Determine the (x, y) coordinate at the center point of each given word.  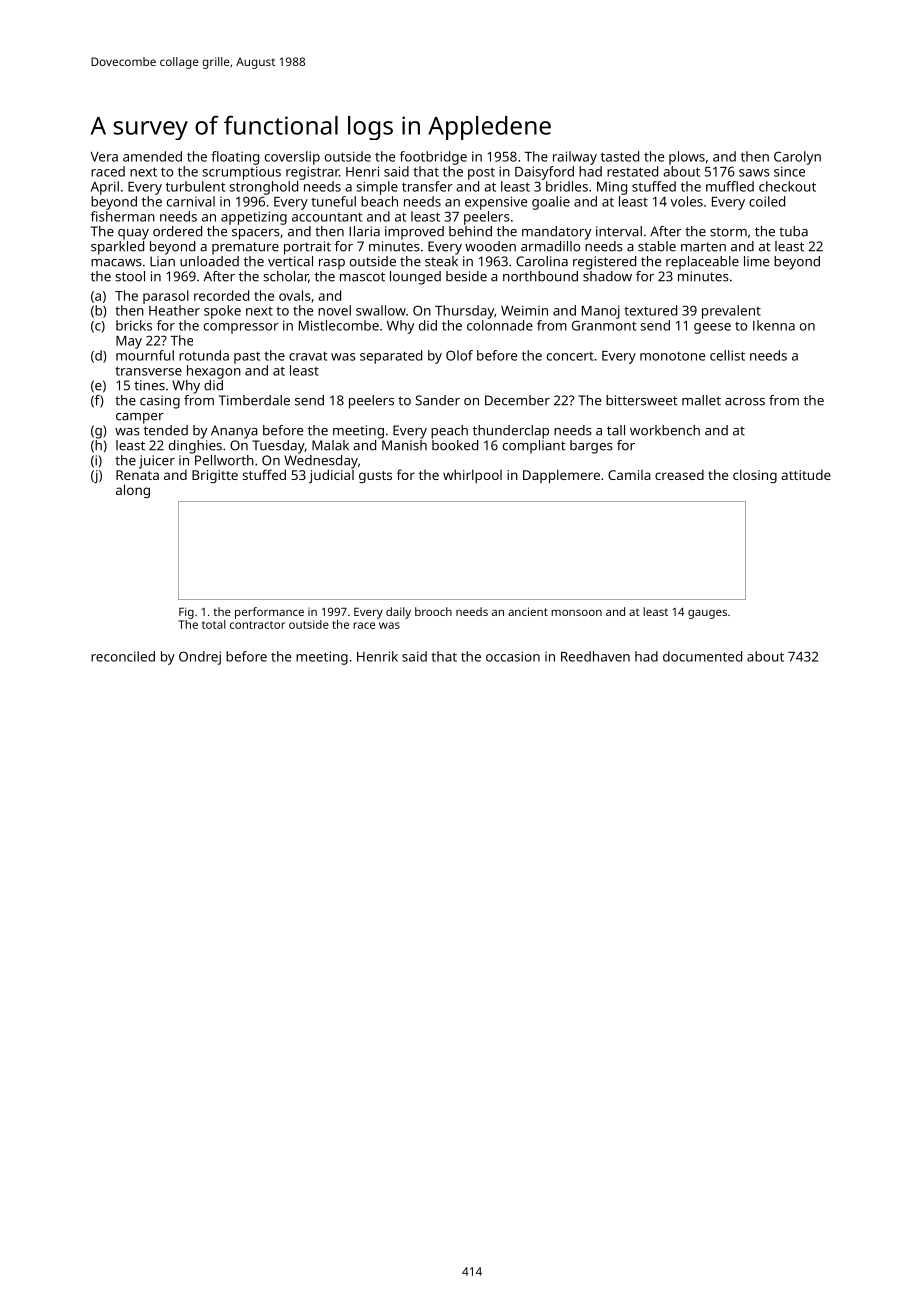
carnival (191, 201)
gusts (375, 477)
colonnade (500, 325)
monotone (672, 356)
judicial (331, 476)
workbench (665, 430)
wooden (490, 246)
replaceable (702, 263)
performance (269, 613)
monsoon (576, 612)
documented (702, 656)
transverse (148, 371)
